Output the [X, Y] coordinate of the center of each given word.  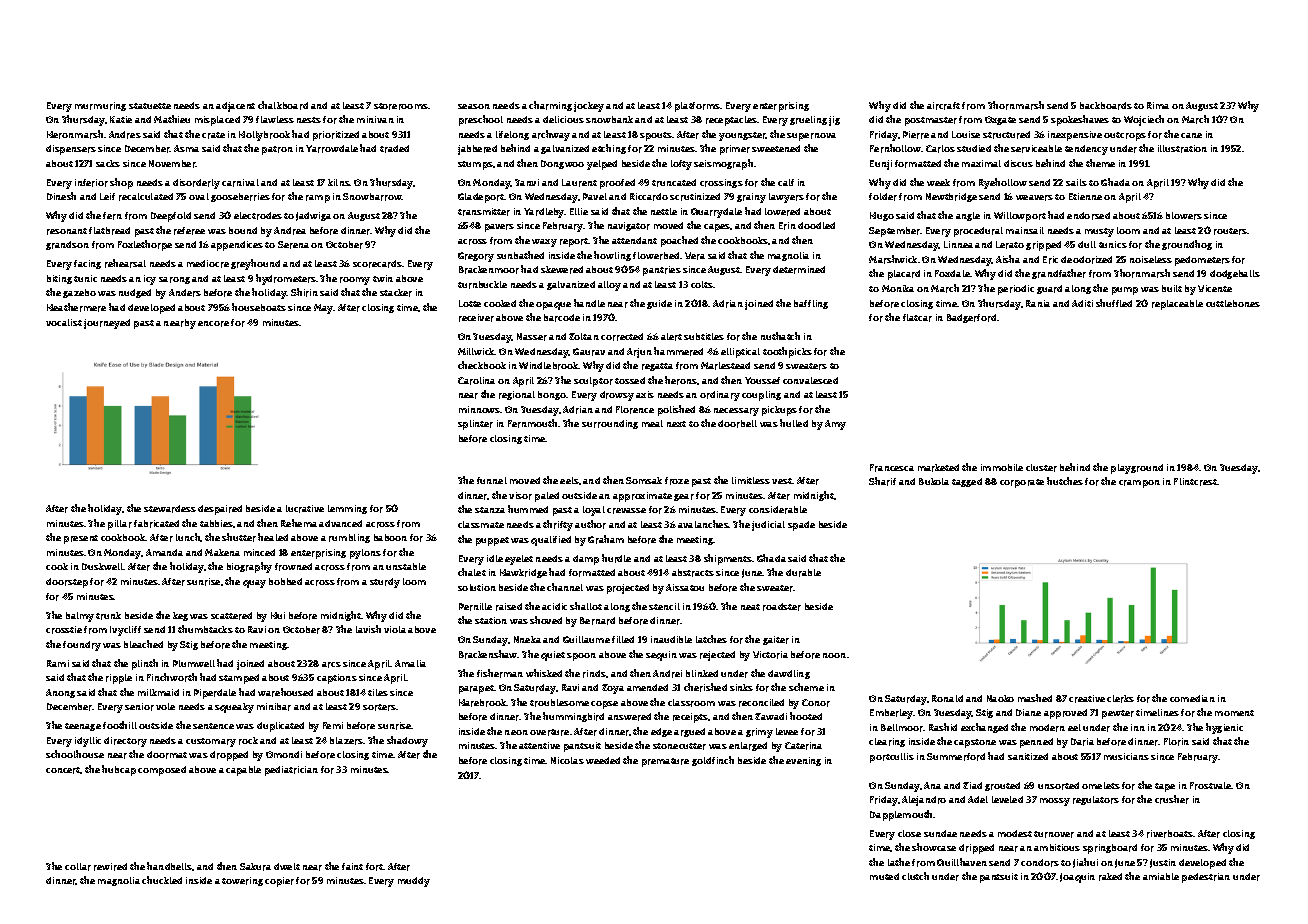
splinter [475, 425]
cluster [1041, 468]
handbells [170, 866]
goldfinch [713, 761]
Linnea [958, 244]
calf [786, 182]
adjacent [235, 107]
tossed [630, 380]
